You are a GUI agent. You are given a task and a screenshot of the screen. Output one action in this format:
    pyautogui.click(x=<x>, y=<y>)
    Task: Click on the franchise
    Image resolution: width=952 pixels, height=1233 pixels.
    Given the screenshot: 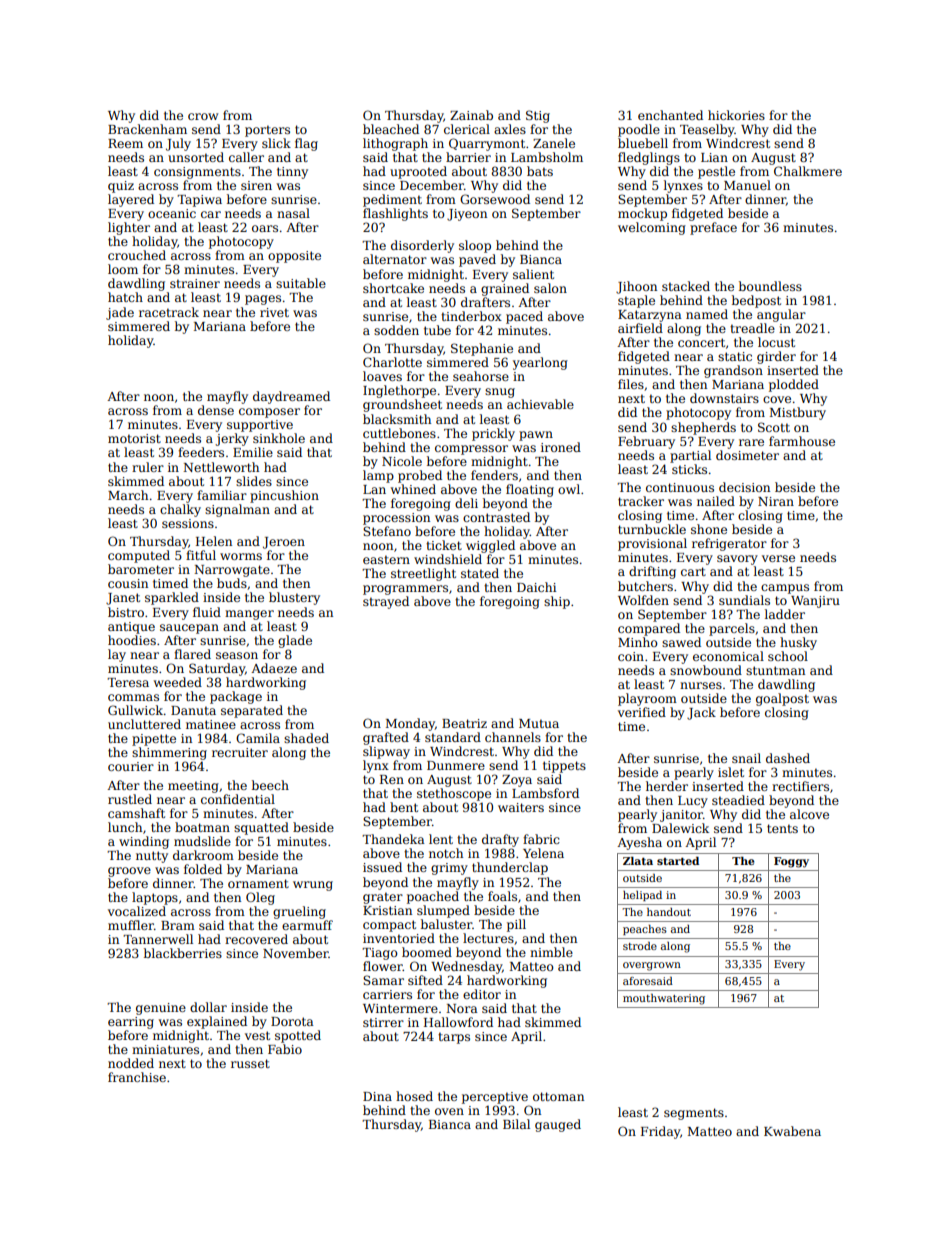 What is the action you would take?
    pyautogui.click(x=137, y=1077)
